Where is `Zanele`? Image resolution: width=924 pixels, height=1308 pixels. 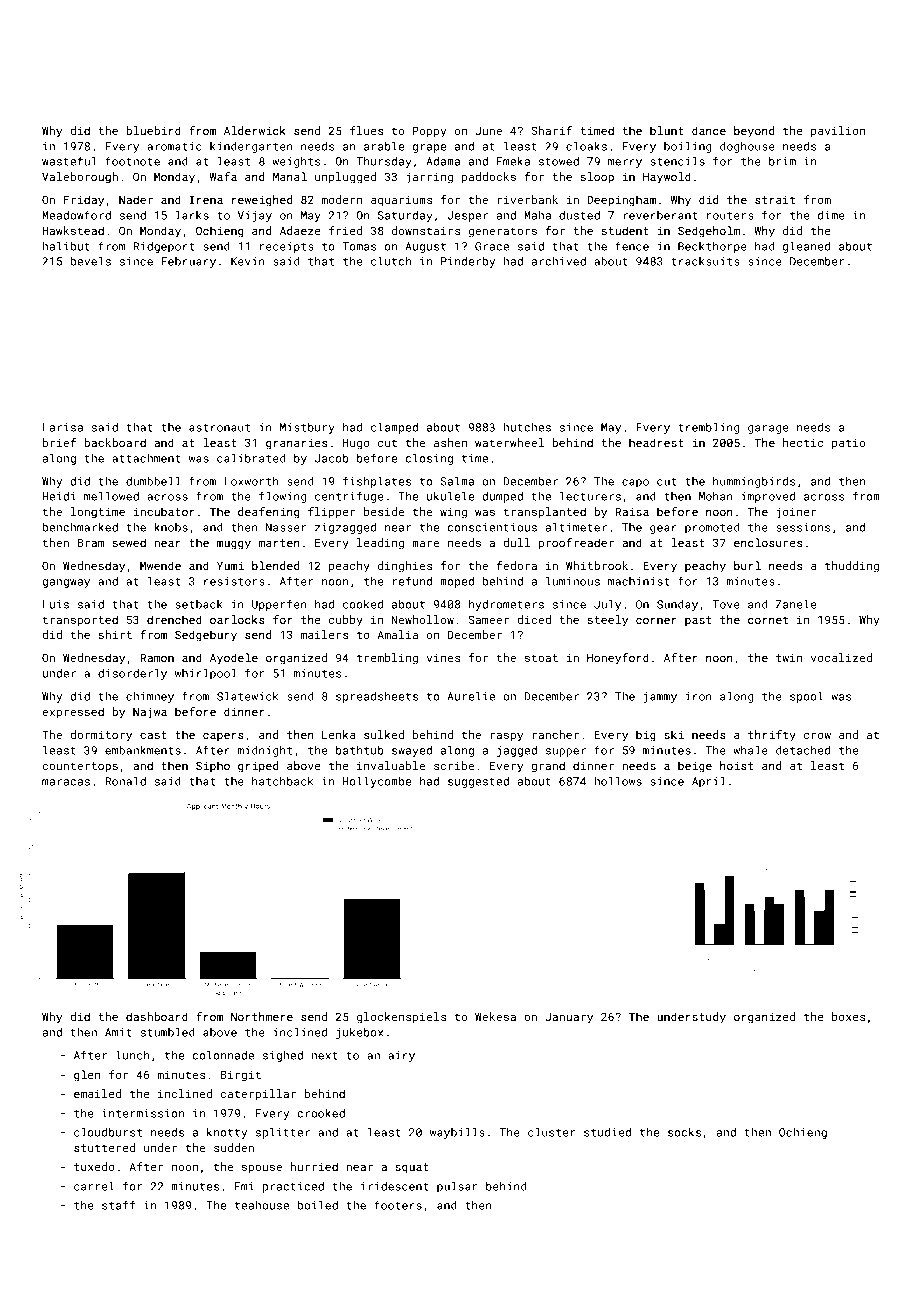
Zanele is located at coordinates (796, 604).
